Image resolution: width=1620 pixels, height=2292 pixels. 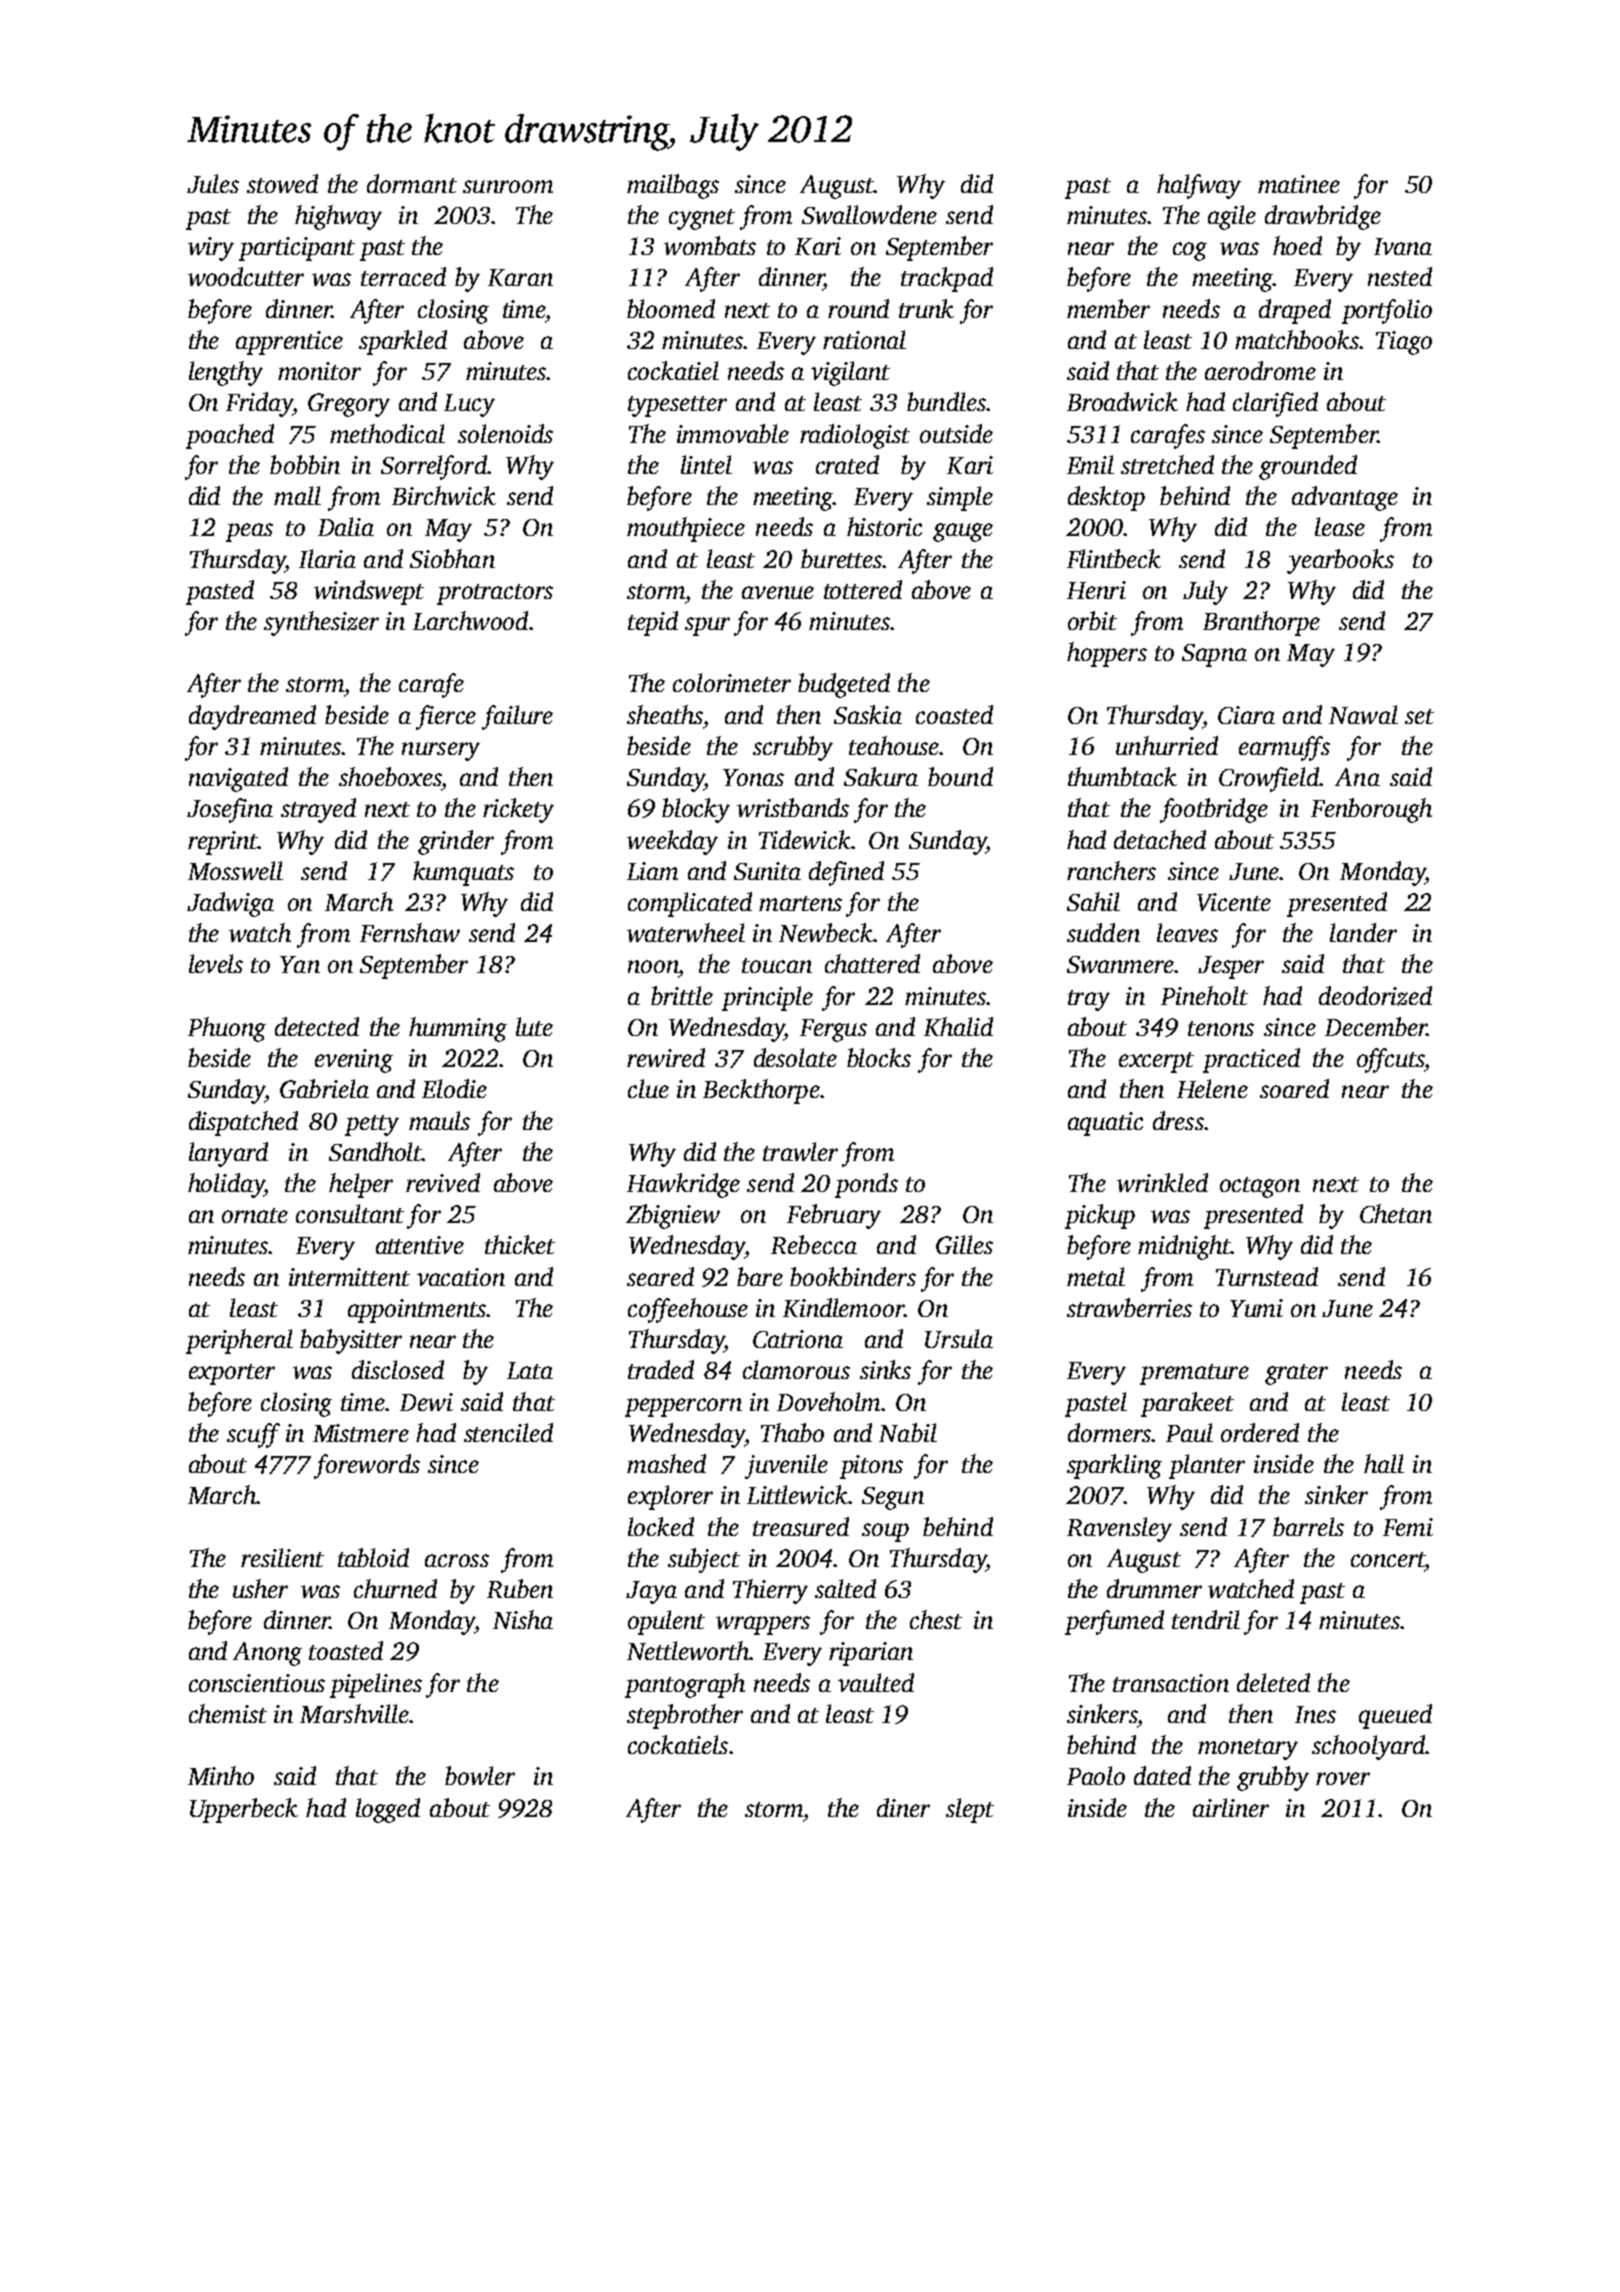 I want to click on stowed, so click(x=282, y=183).
